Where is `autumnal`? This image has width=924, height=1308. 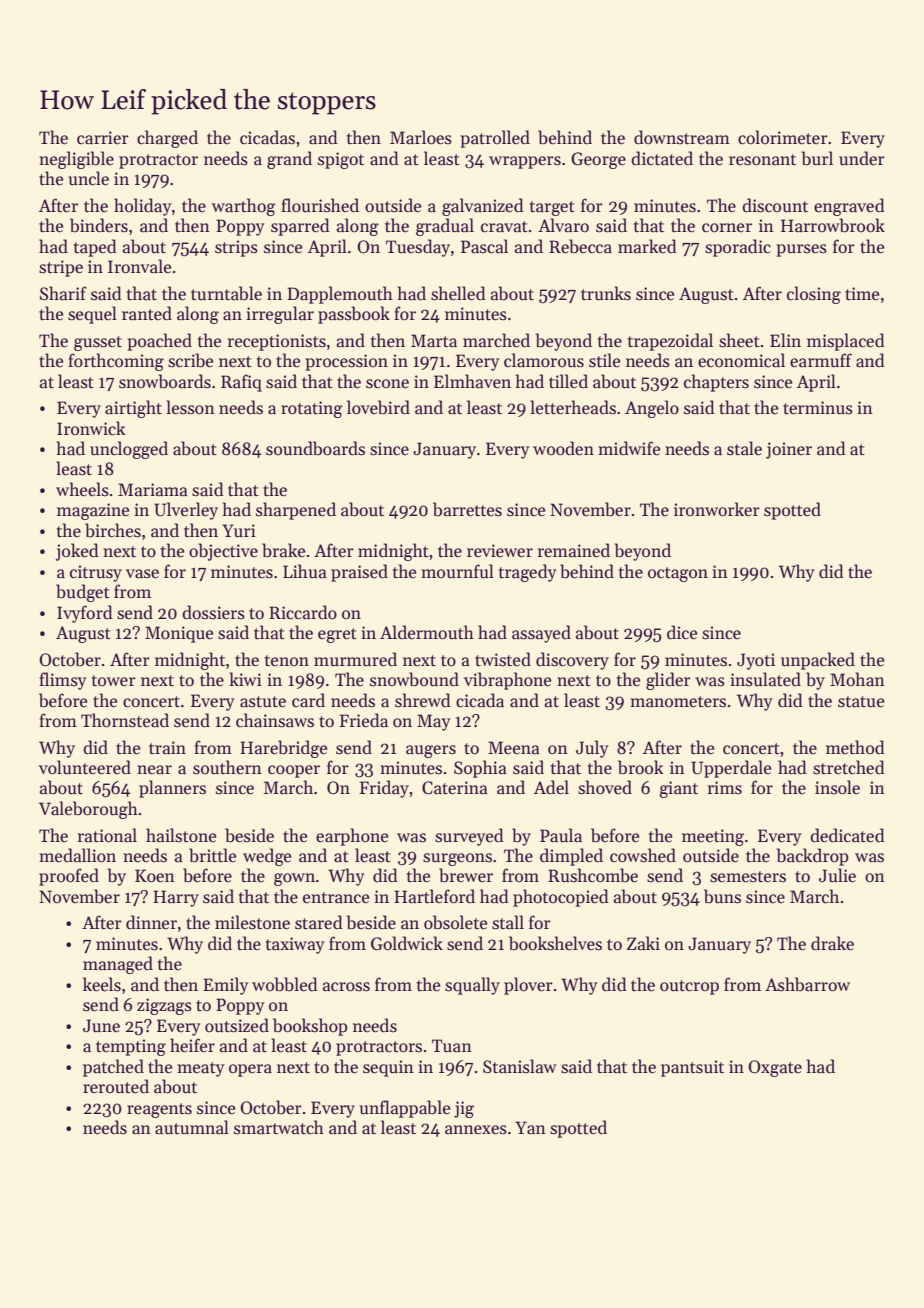
autumnal is located at coordinates (192, 1127).
